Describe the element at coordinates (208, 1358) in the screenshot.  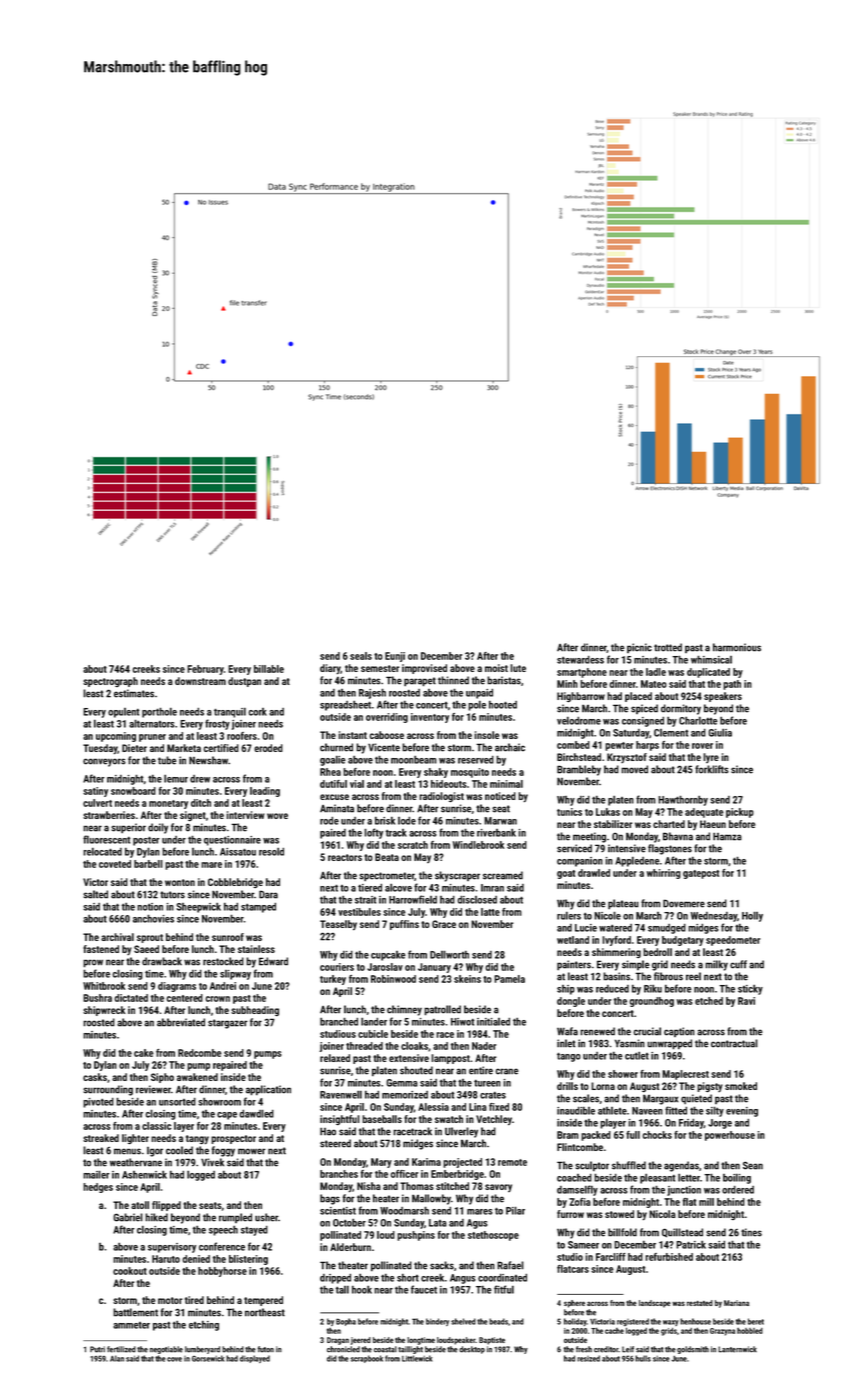
I see `Gorsewick` at that location.
